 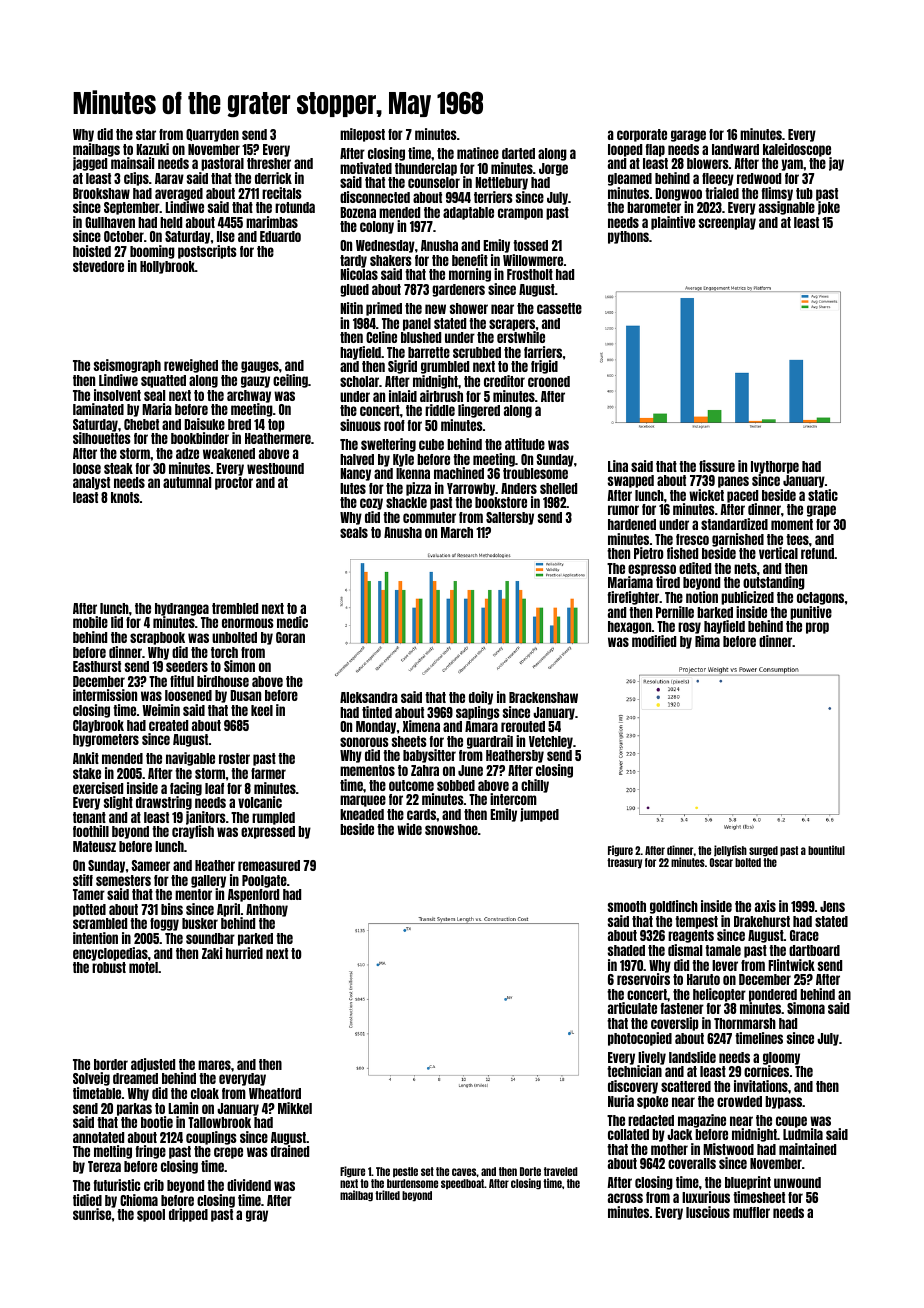 What do you see at coordinates (539, 815) in the screenshot?
I see `jumped` at bounding box center [539, 815].
